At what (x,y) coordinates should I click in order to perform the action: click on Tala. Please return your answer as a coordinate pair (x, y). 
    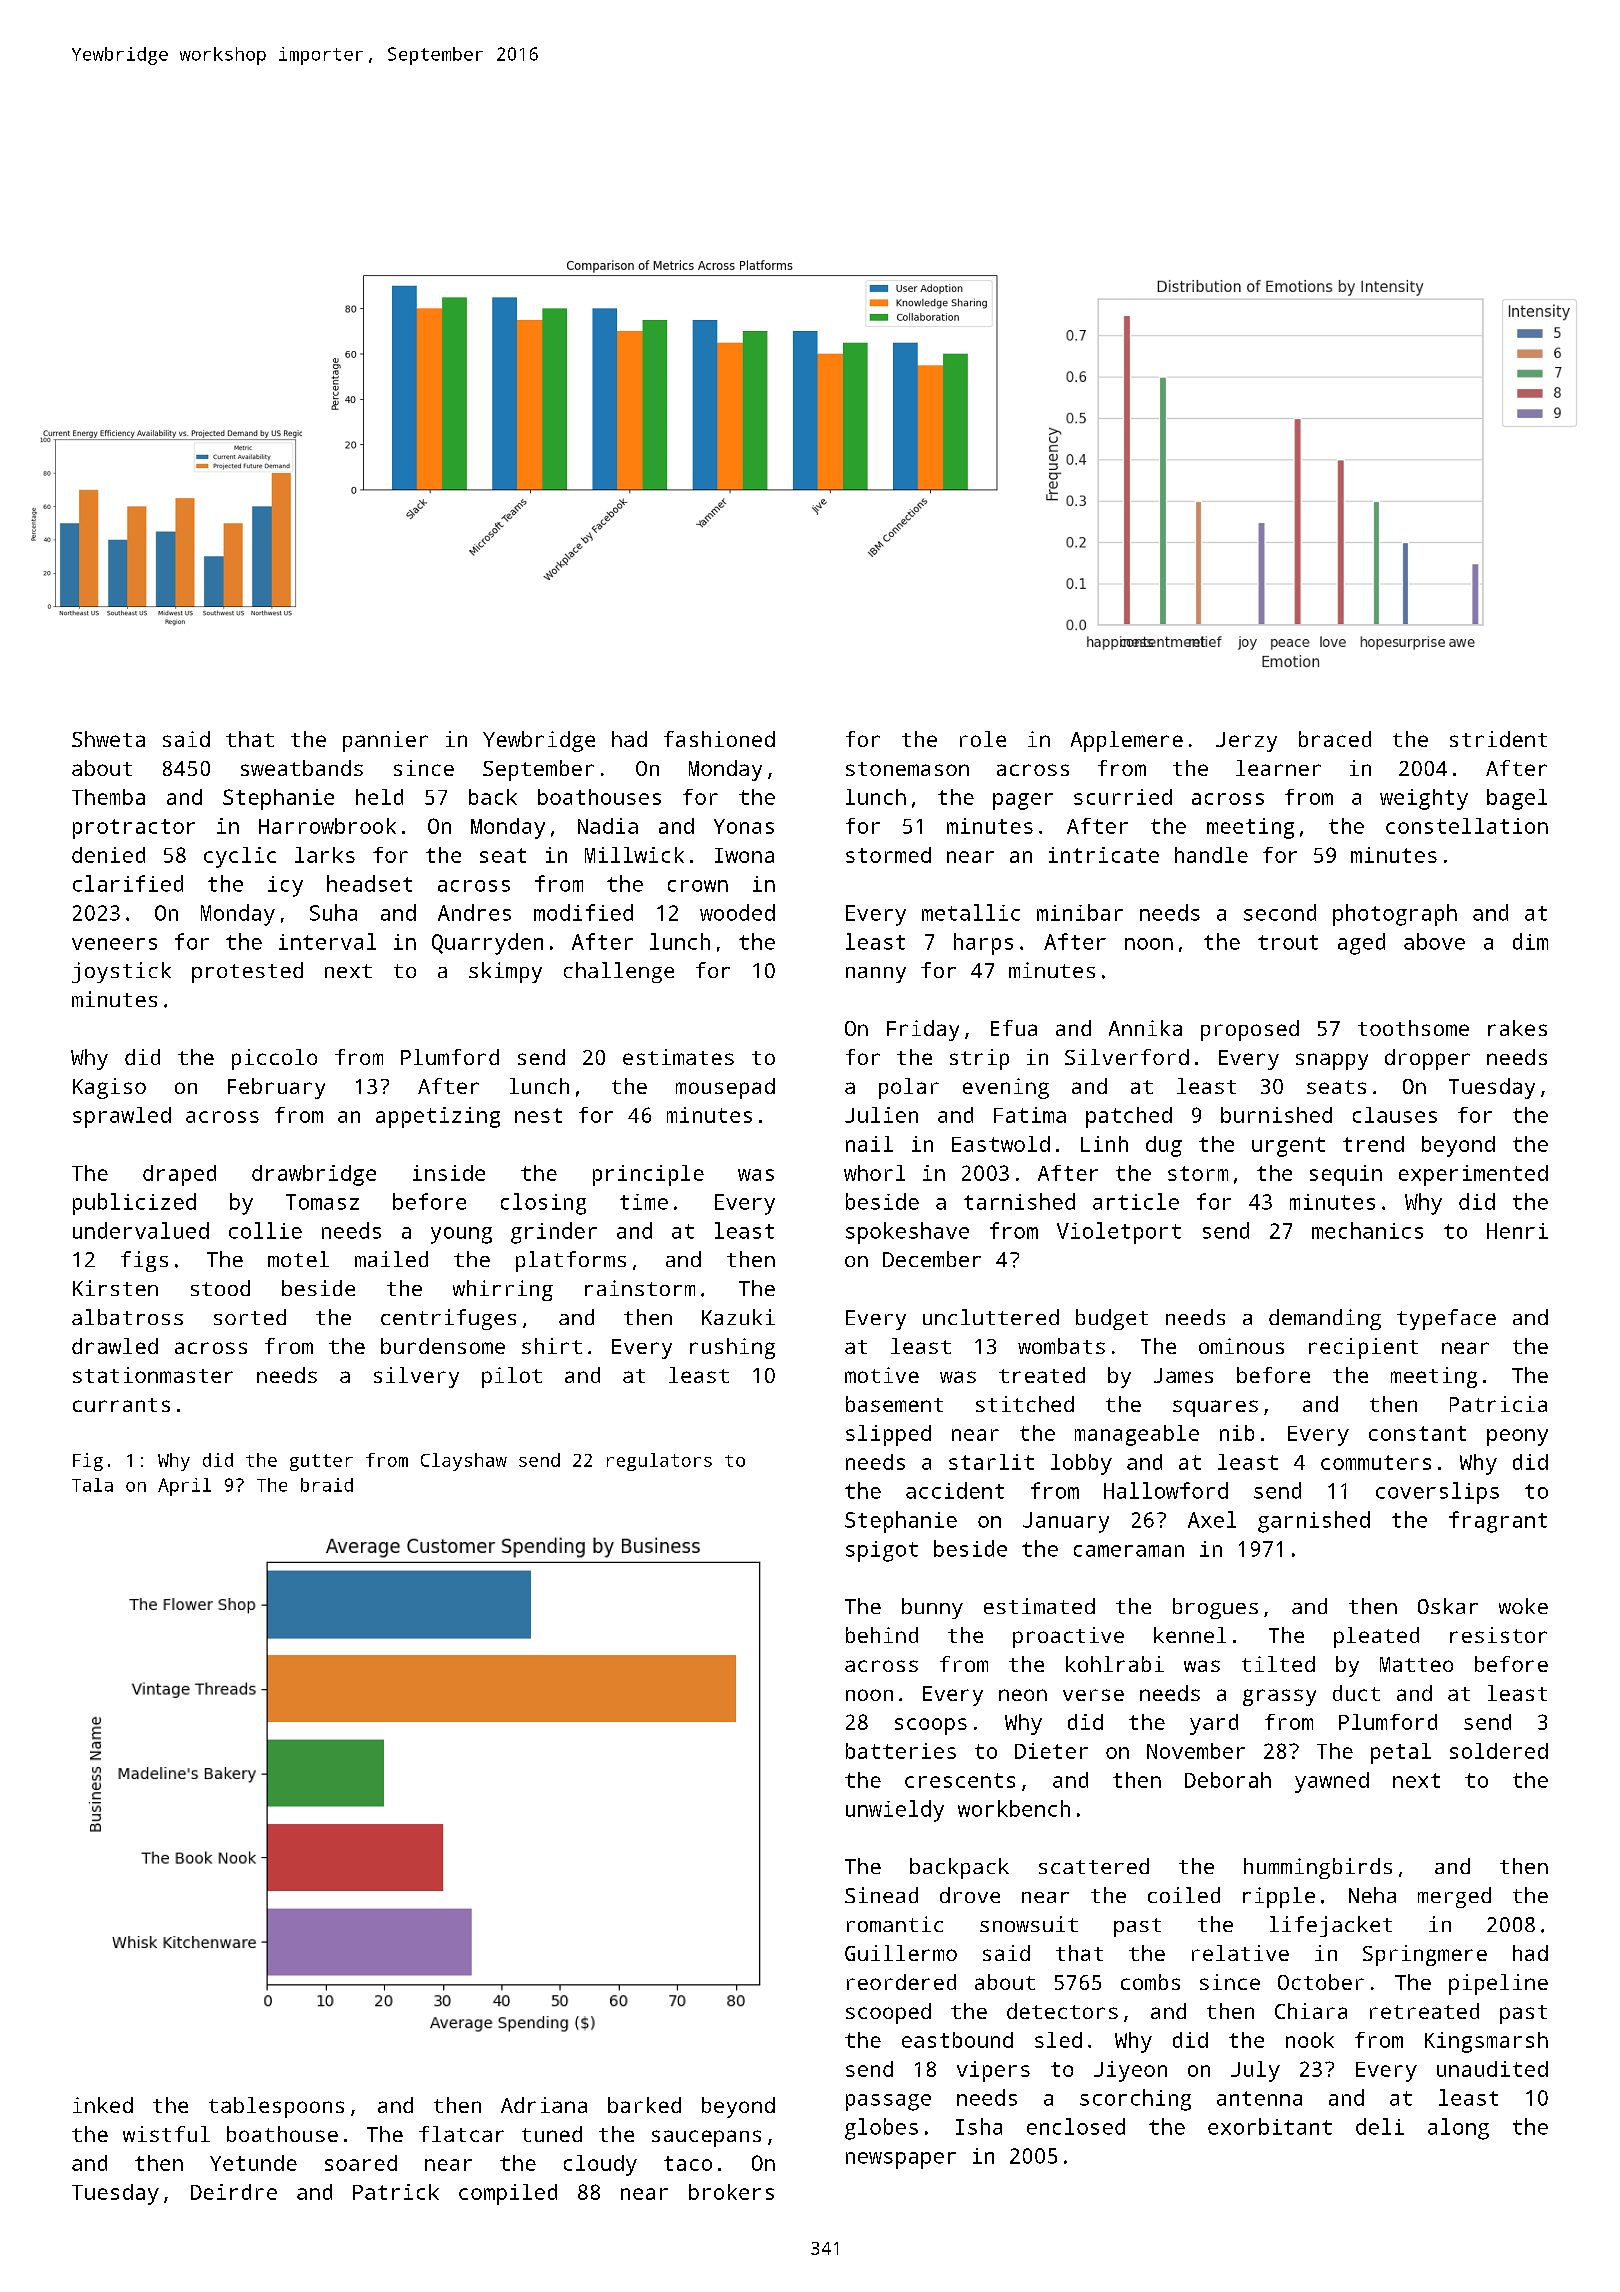
    Looking at the image, I should click on (92, 1485).
